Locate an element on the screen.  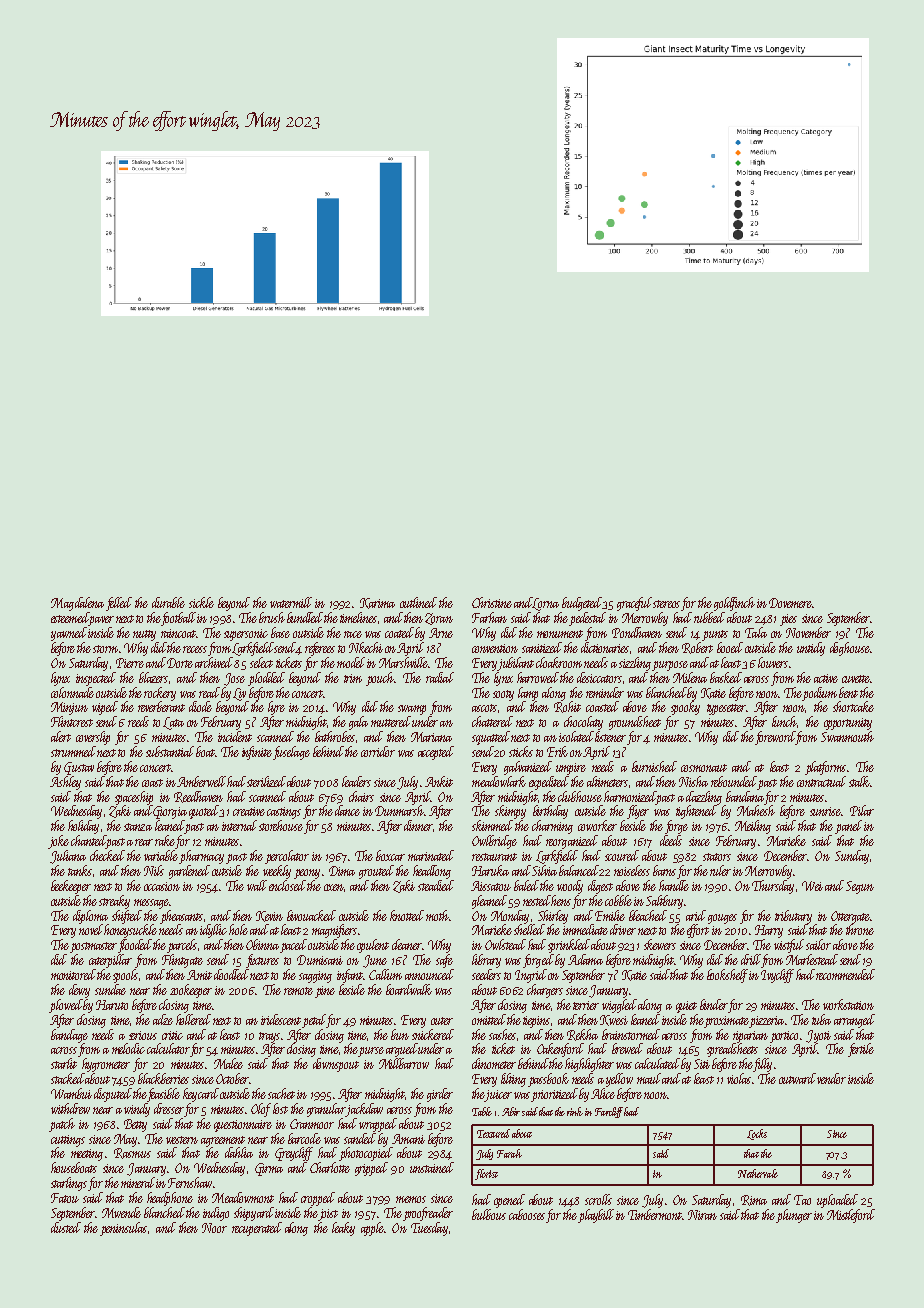
Jyoti is located at coordinates (818, 1036).
